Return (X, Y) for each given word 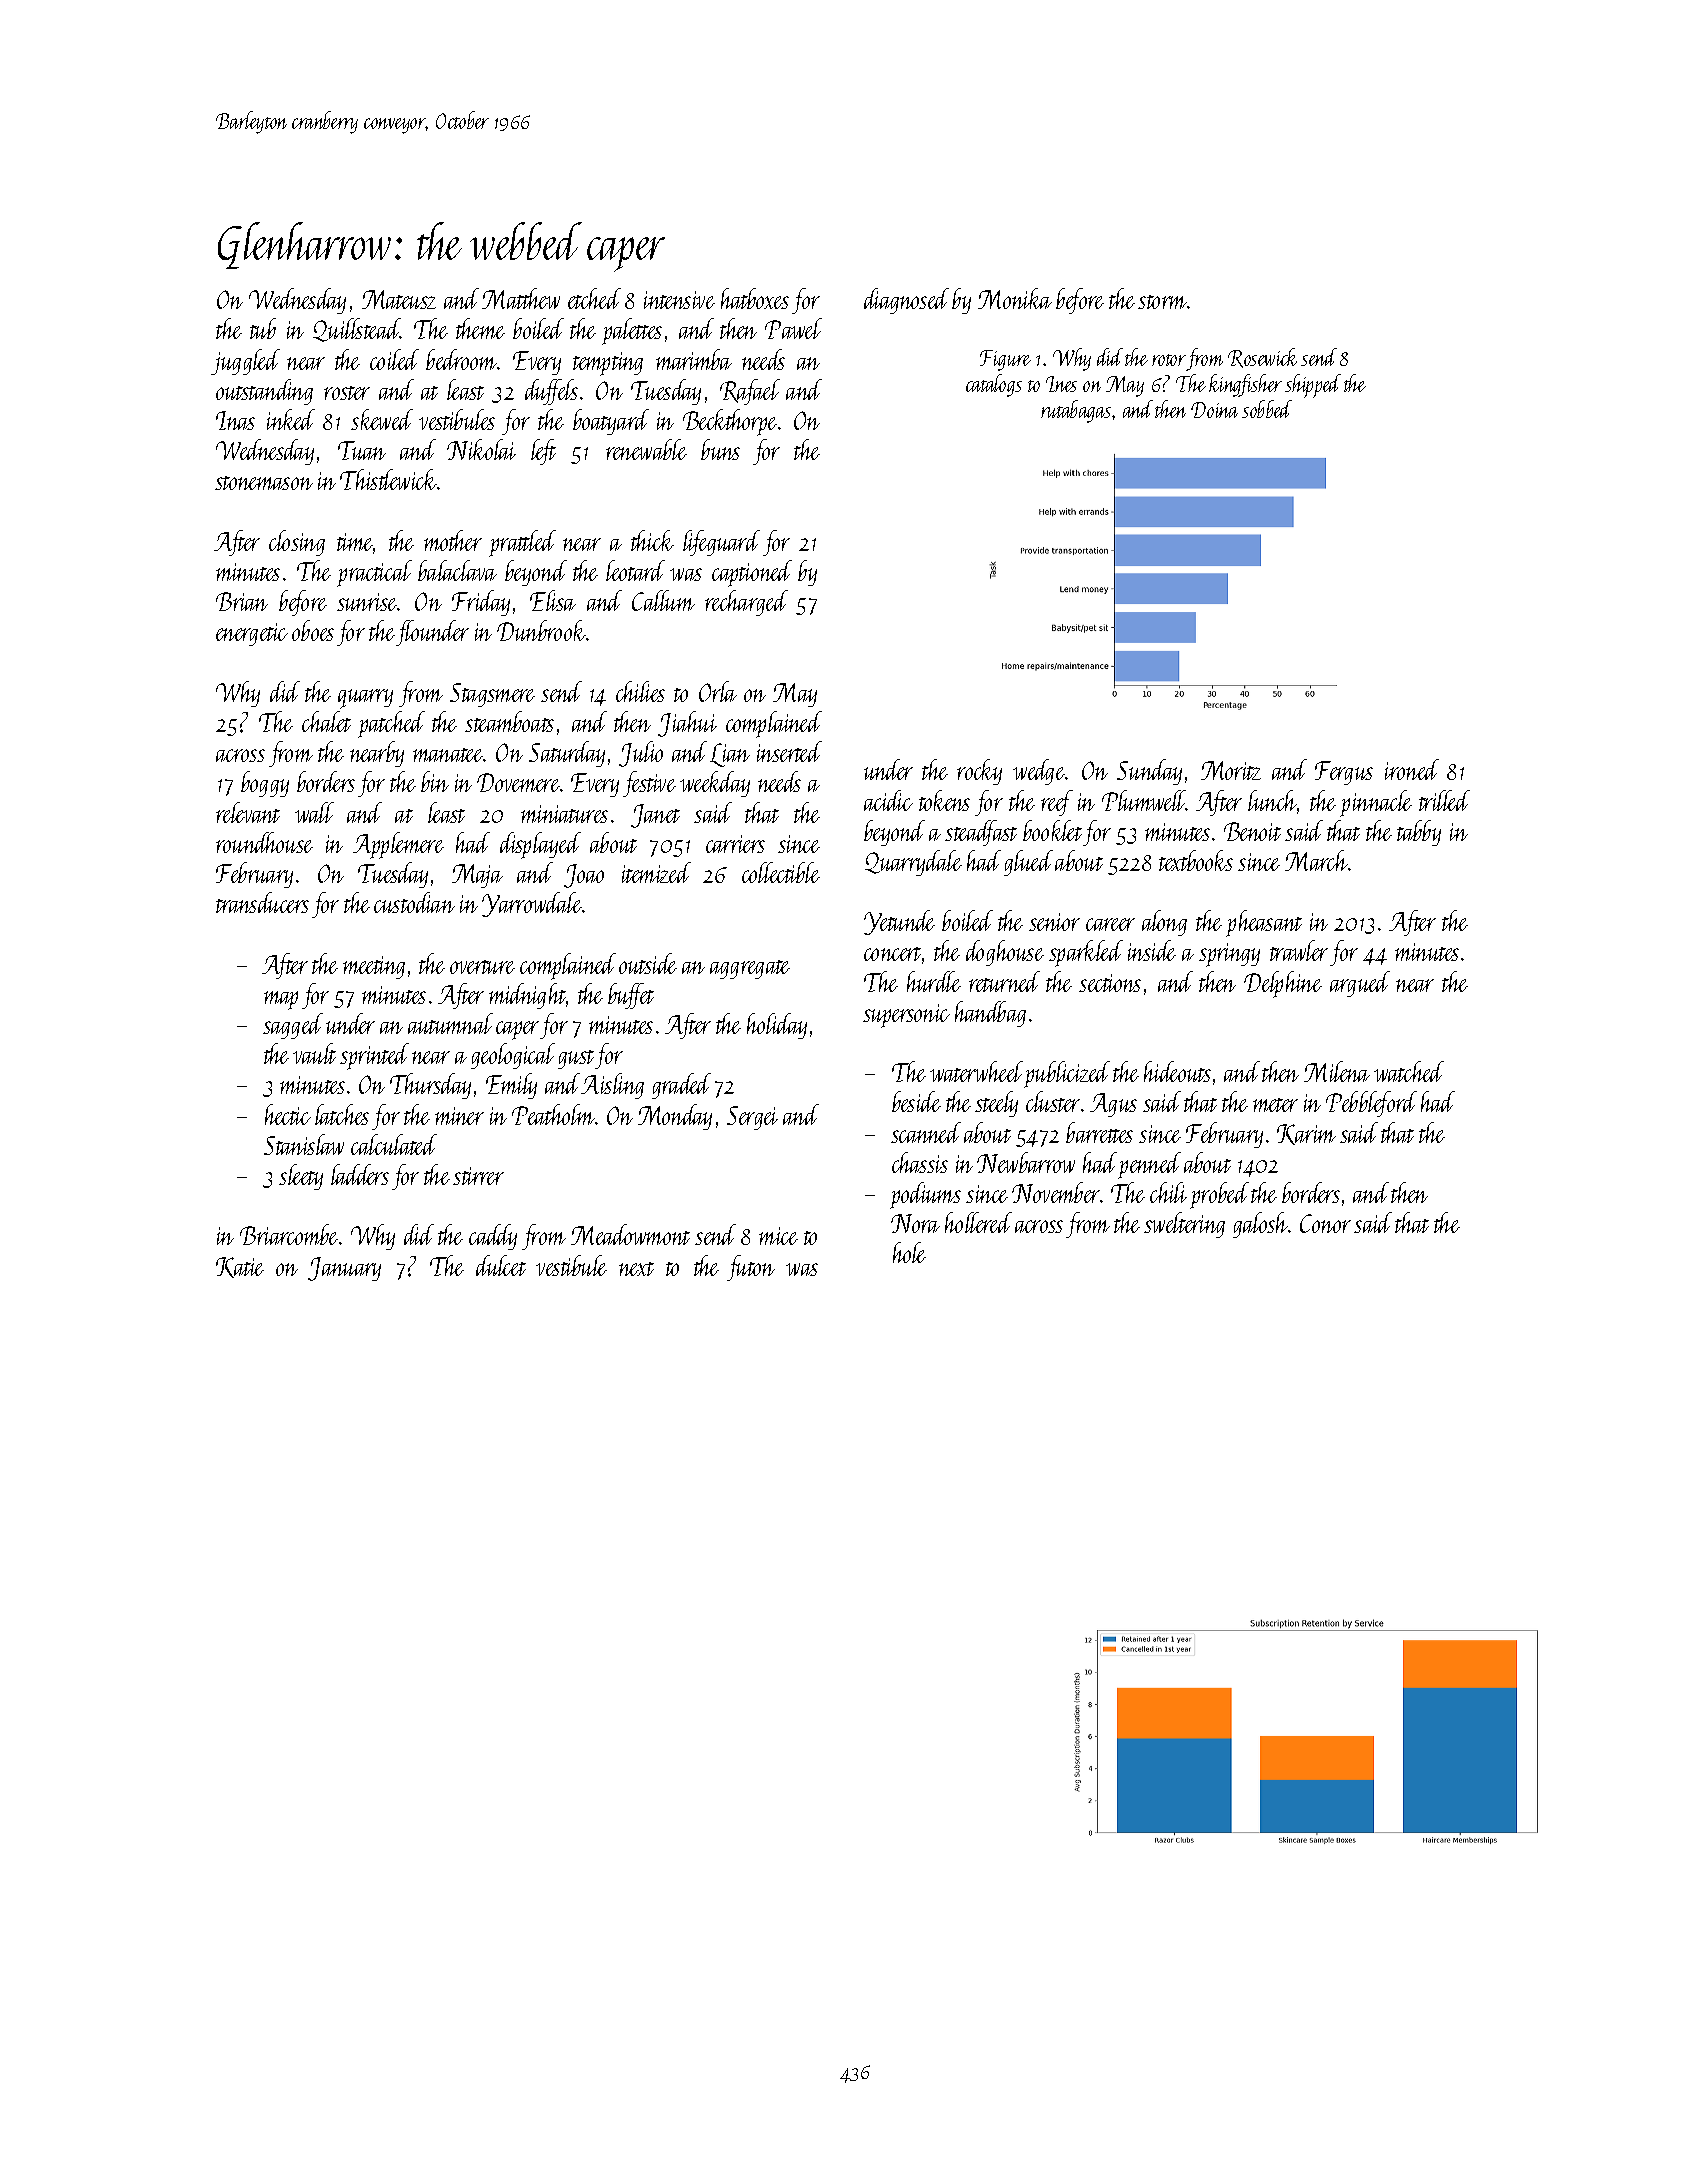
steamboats (509, 721)
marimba (694, 359)
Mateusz (399, 299)
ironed (1412, 769)
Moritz (1231, 770)
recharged (746, 603)
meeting (374, 967)
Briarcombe (289, 1234)
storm (1162, 302)
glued (1028, 863)
